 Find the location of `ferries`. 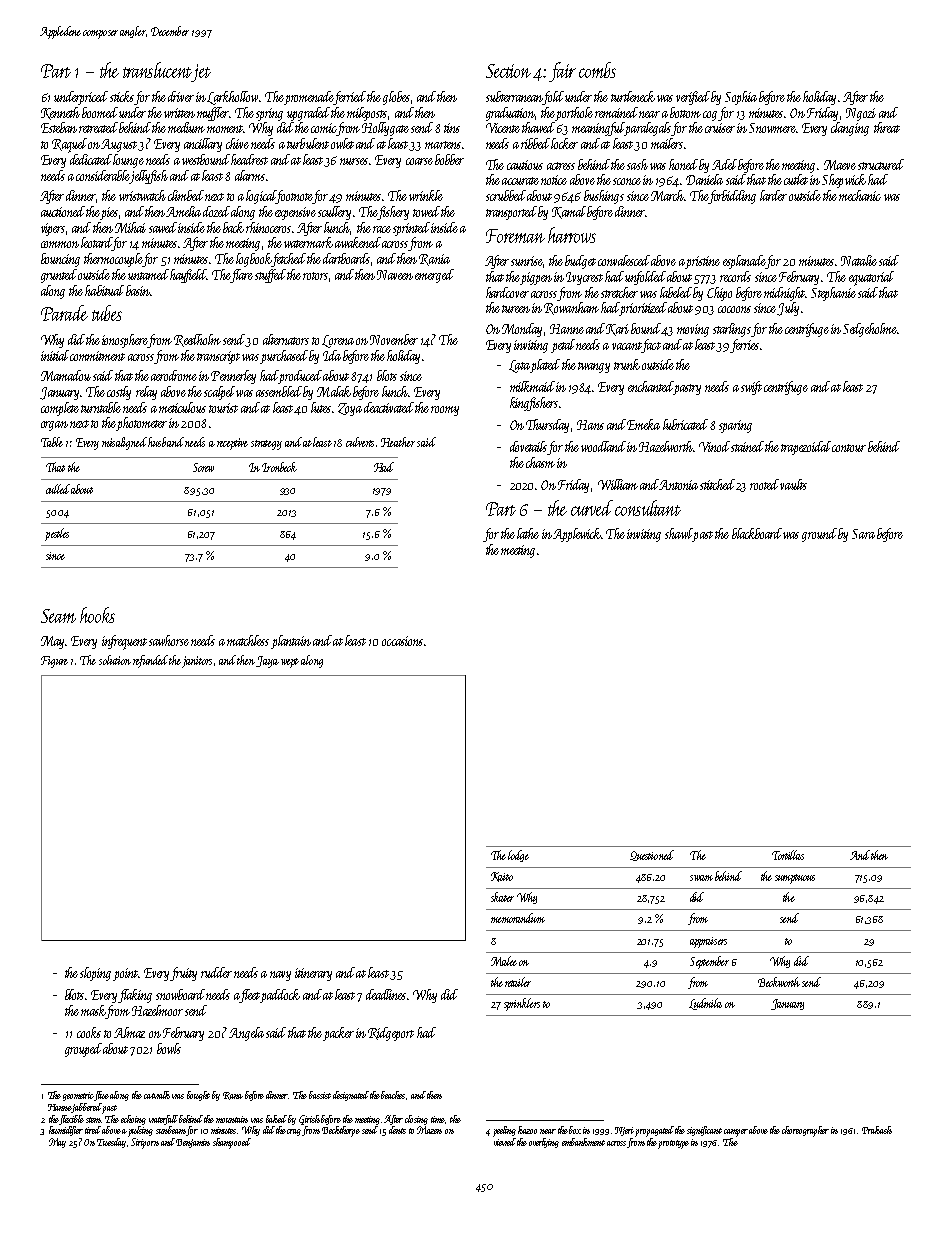

ferries is located at coordinates (744, 346).
